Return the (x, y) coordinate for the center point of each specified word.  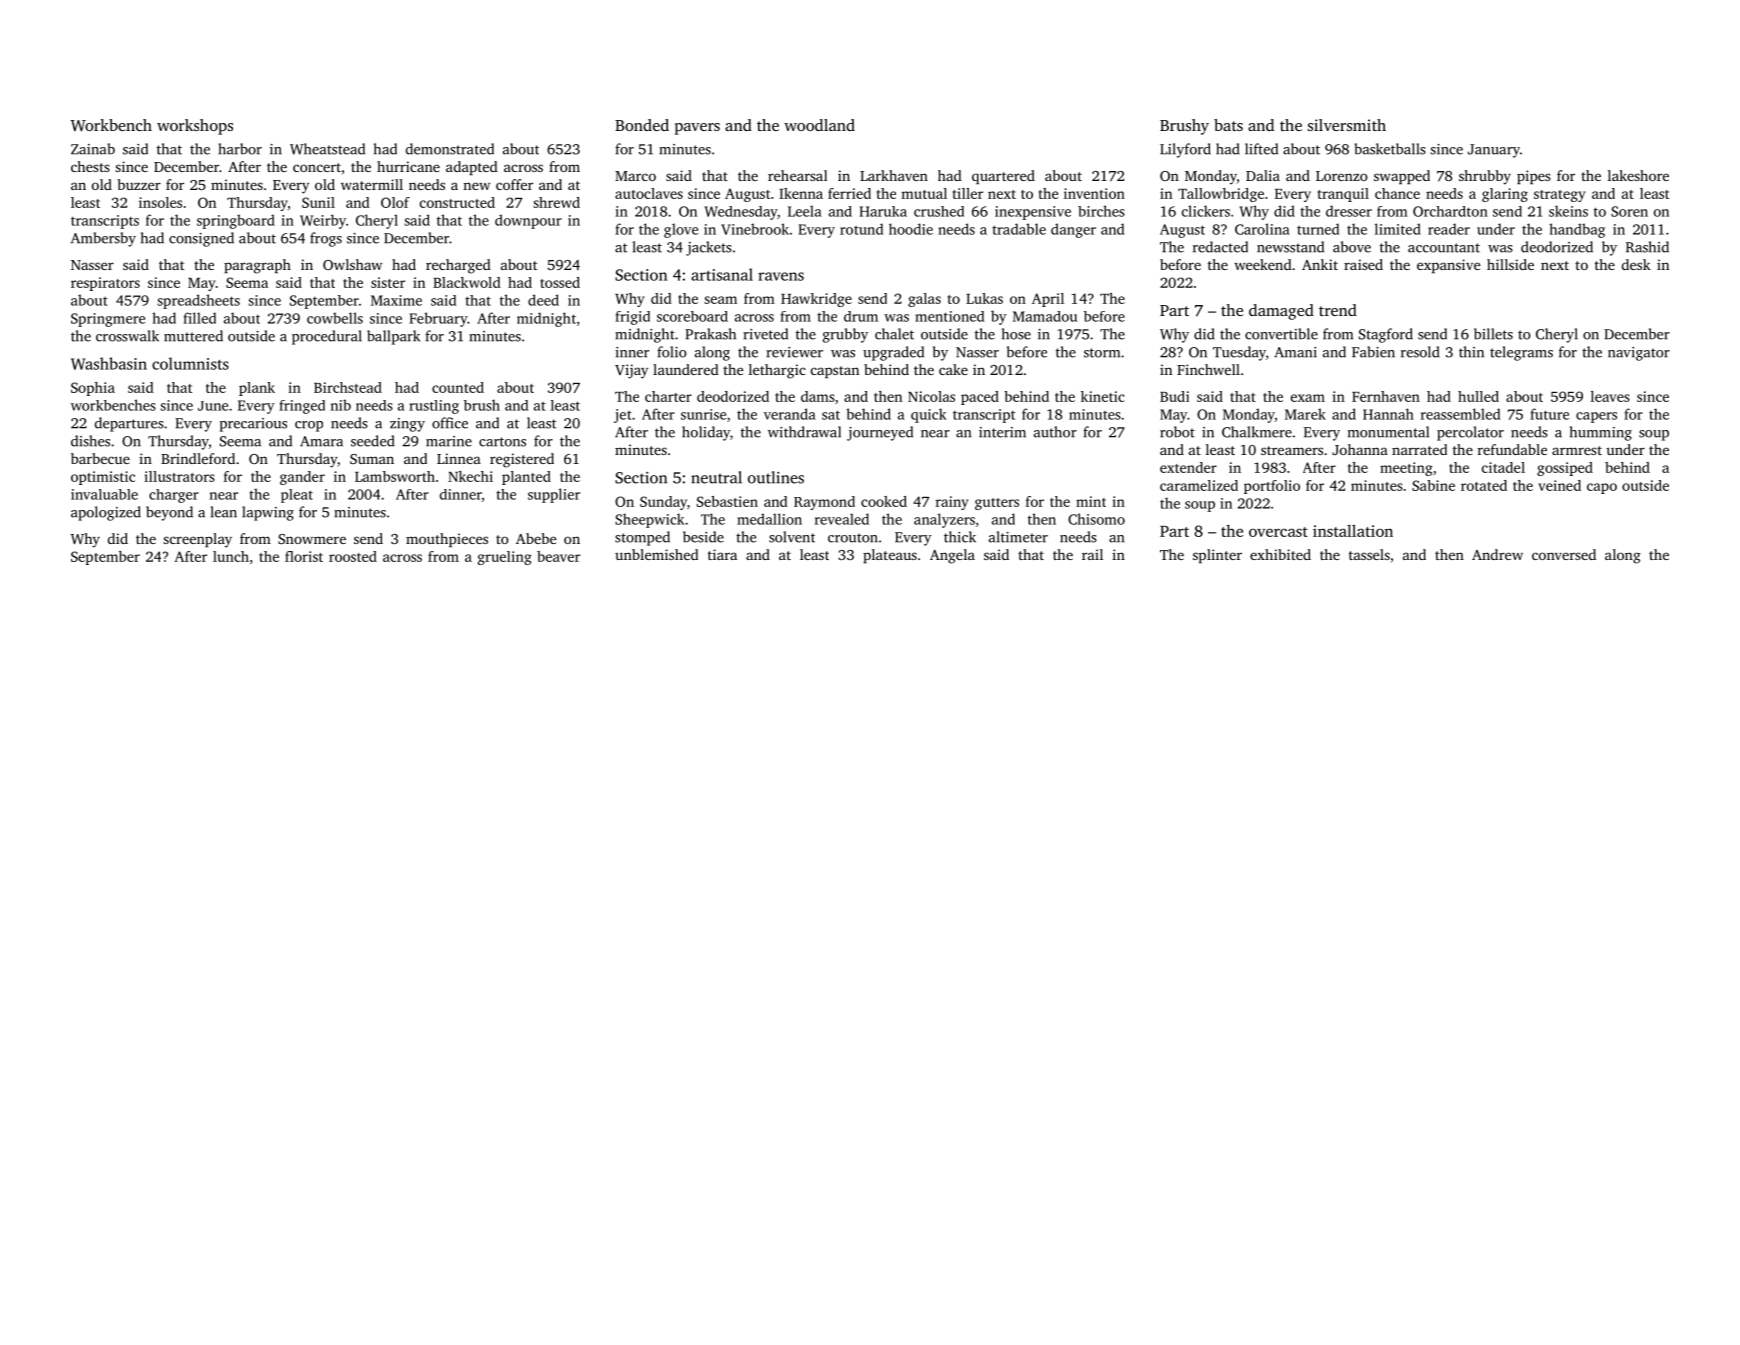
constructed (457, 202)
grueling (505, 558)
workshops (195, 127)
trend (1338, 310)
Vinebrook (755, 229)
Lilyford (1185, 150)
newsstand (1290, 247)
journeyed (880, 433)
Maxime (396, 300)
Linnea (459, 458)
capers (1596, 417)
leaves (1610, 396)
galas (924, 300)
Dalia (1263, 175)
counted (458, 387)
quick (929, 415)
